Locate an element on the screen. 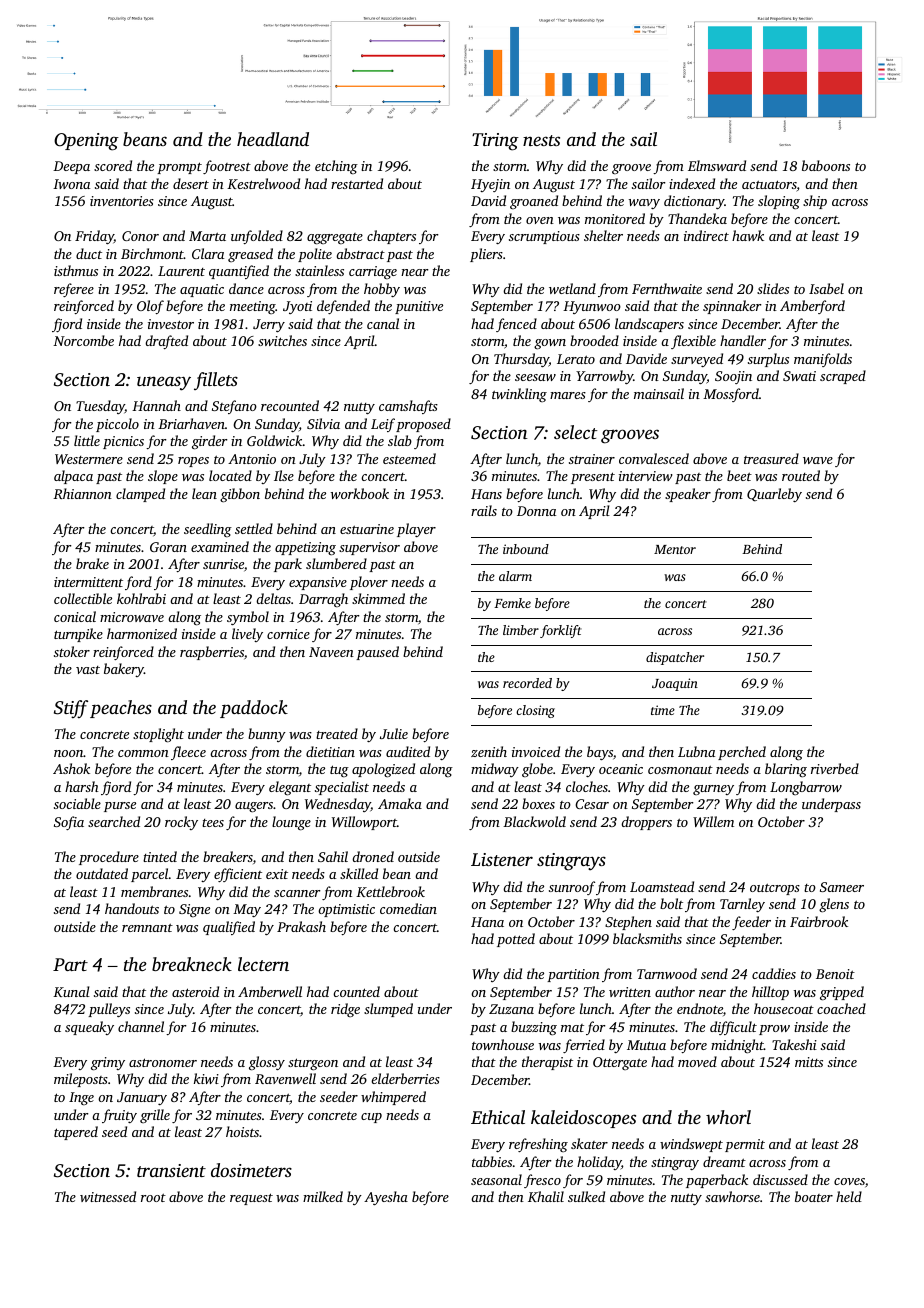 Image resolution: width=924 pixels, height=1308 pixels. Ayesha is located at coordinates (386, 1198).
